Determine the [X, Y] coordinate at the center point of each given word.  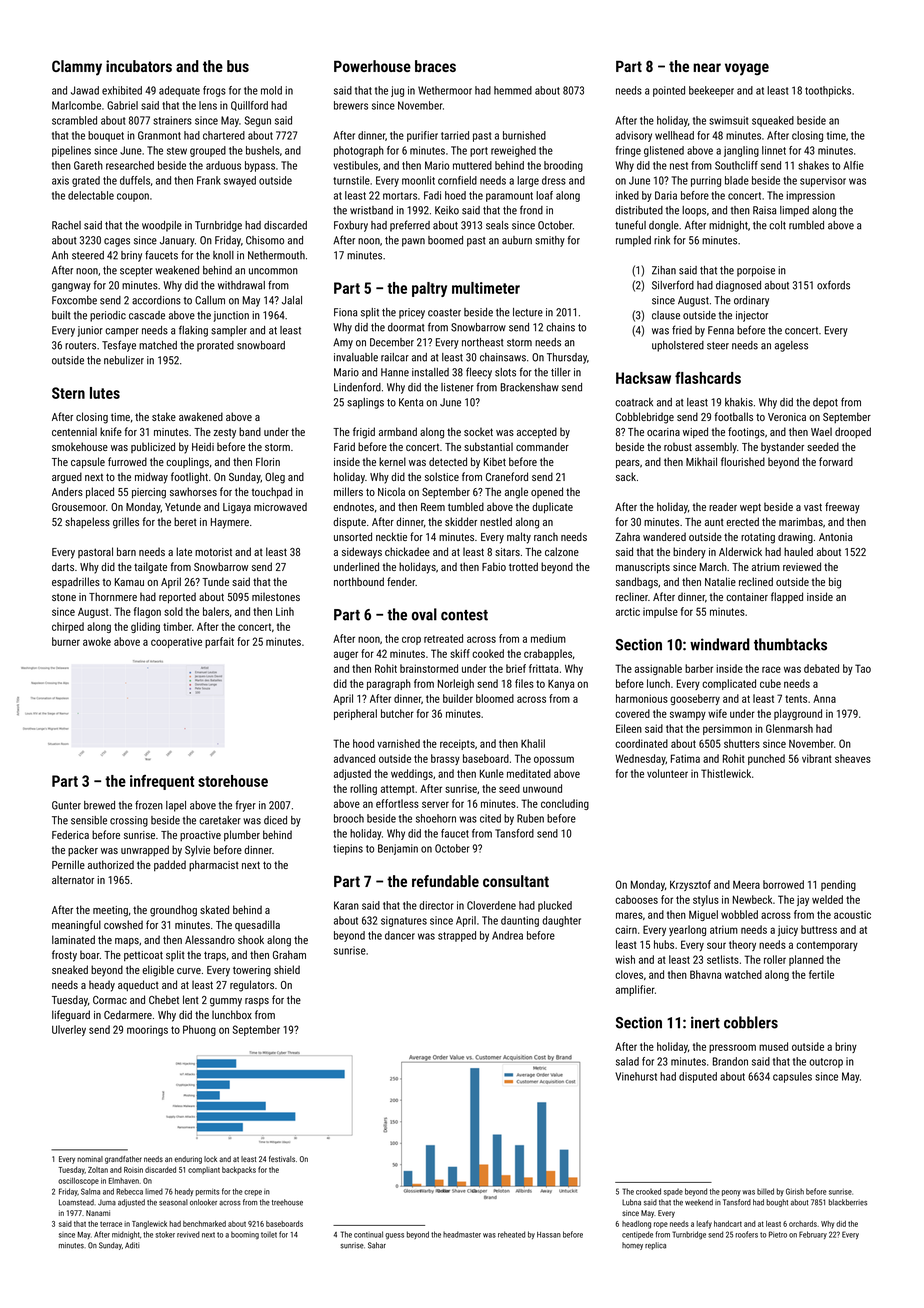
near [707, 67]
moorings [147, 1031]
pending [838, 885]
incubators [139, 66]
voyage [747, 69]
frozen [149, 805]
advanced [354, 758]
